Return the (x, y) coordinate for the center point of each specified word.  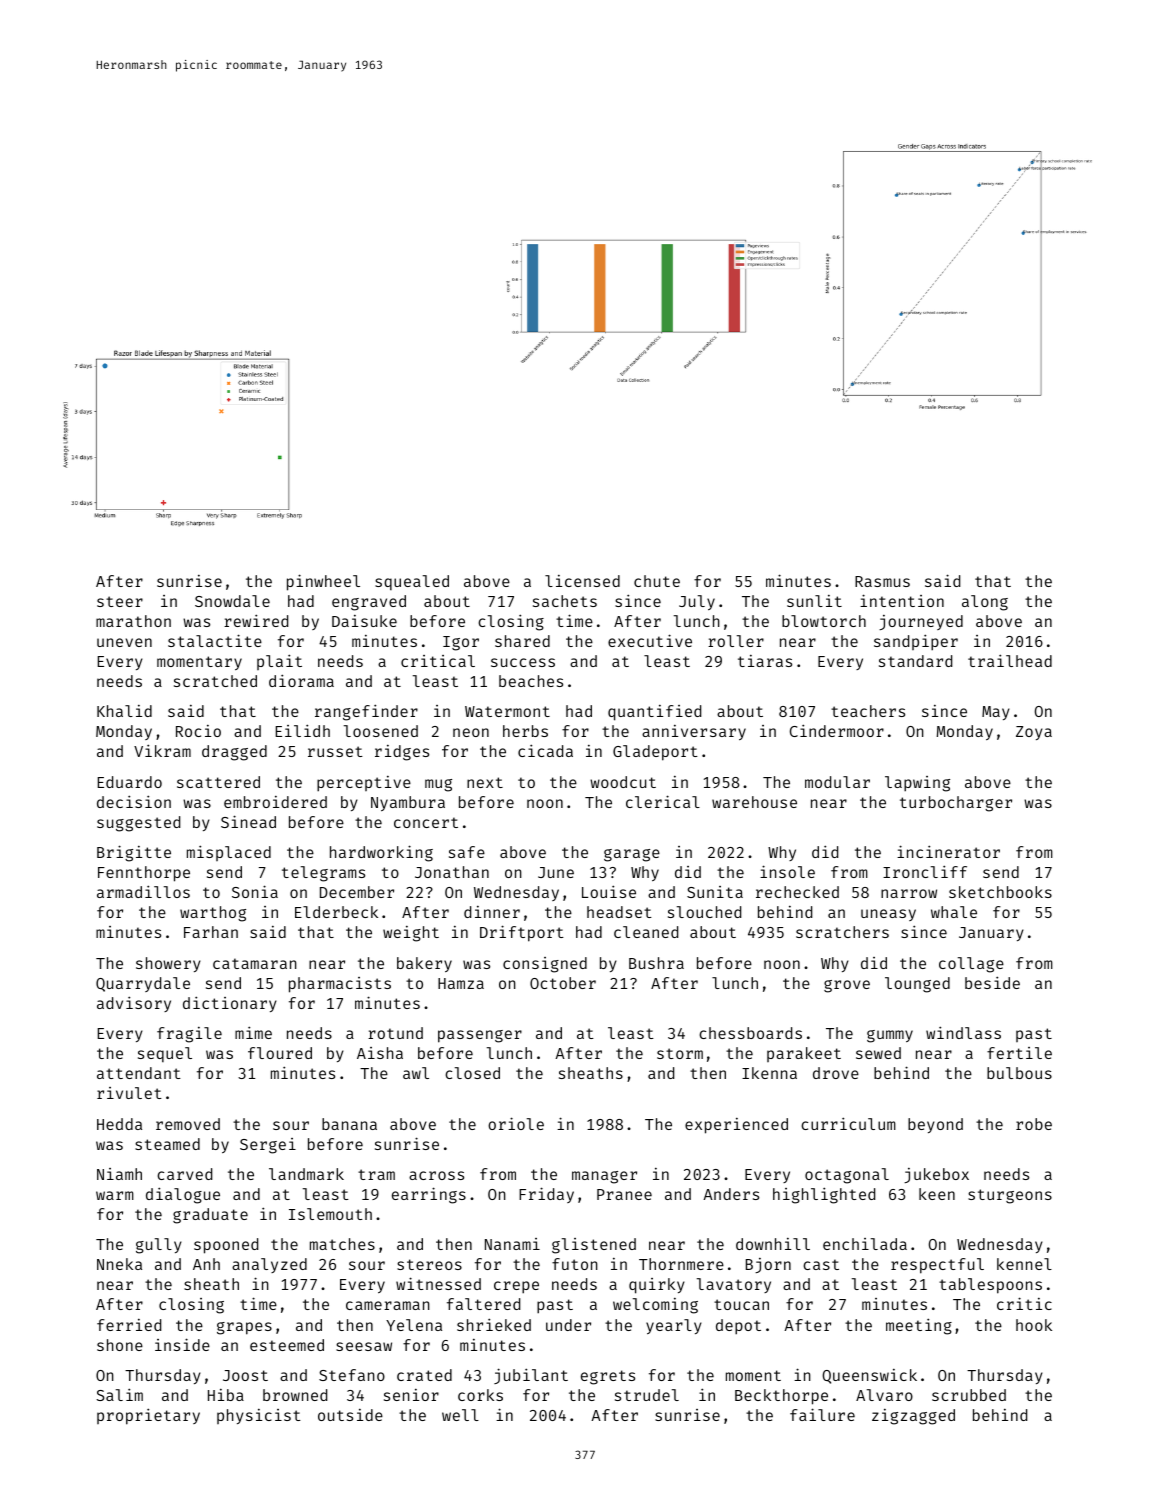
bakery (424, 964)
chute (657, 581)
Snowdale (232, 601)
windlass (963, 1032)
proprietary (148, 1416)
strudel (647, 1395)
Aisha (380, 1053)
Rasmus (882, 581)
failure (822, 1414)
